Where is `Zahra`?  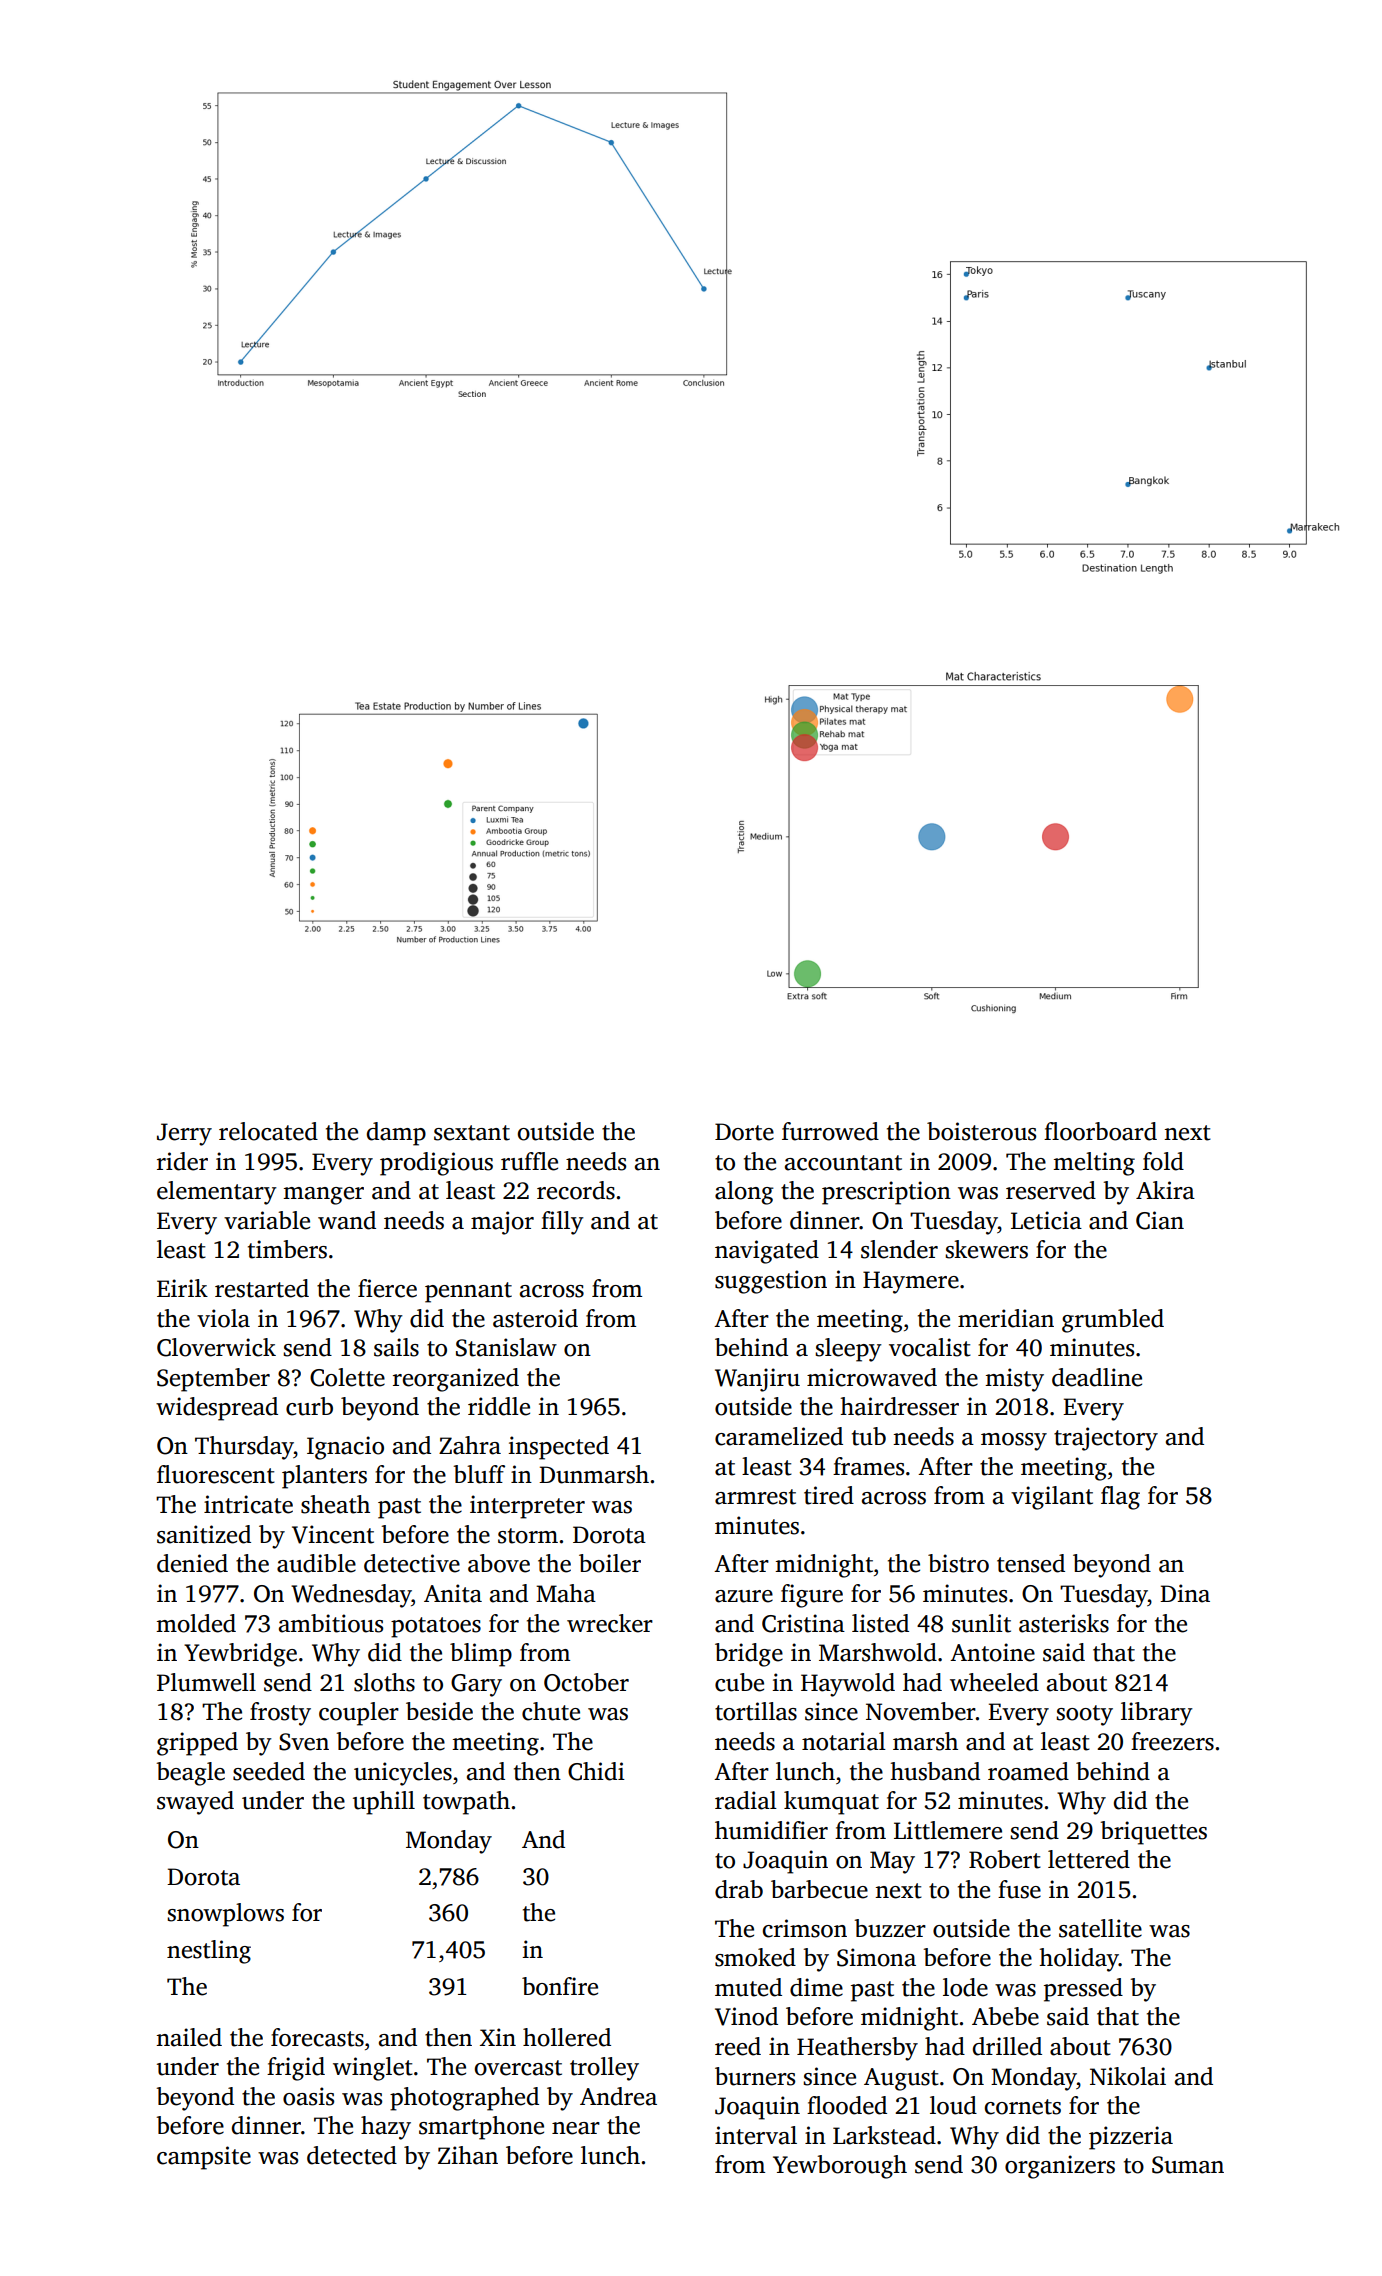
Zahra is located at coordinates (470, 1445).
